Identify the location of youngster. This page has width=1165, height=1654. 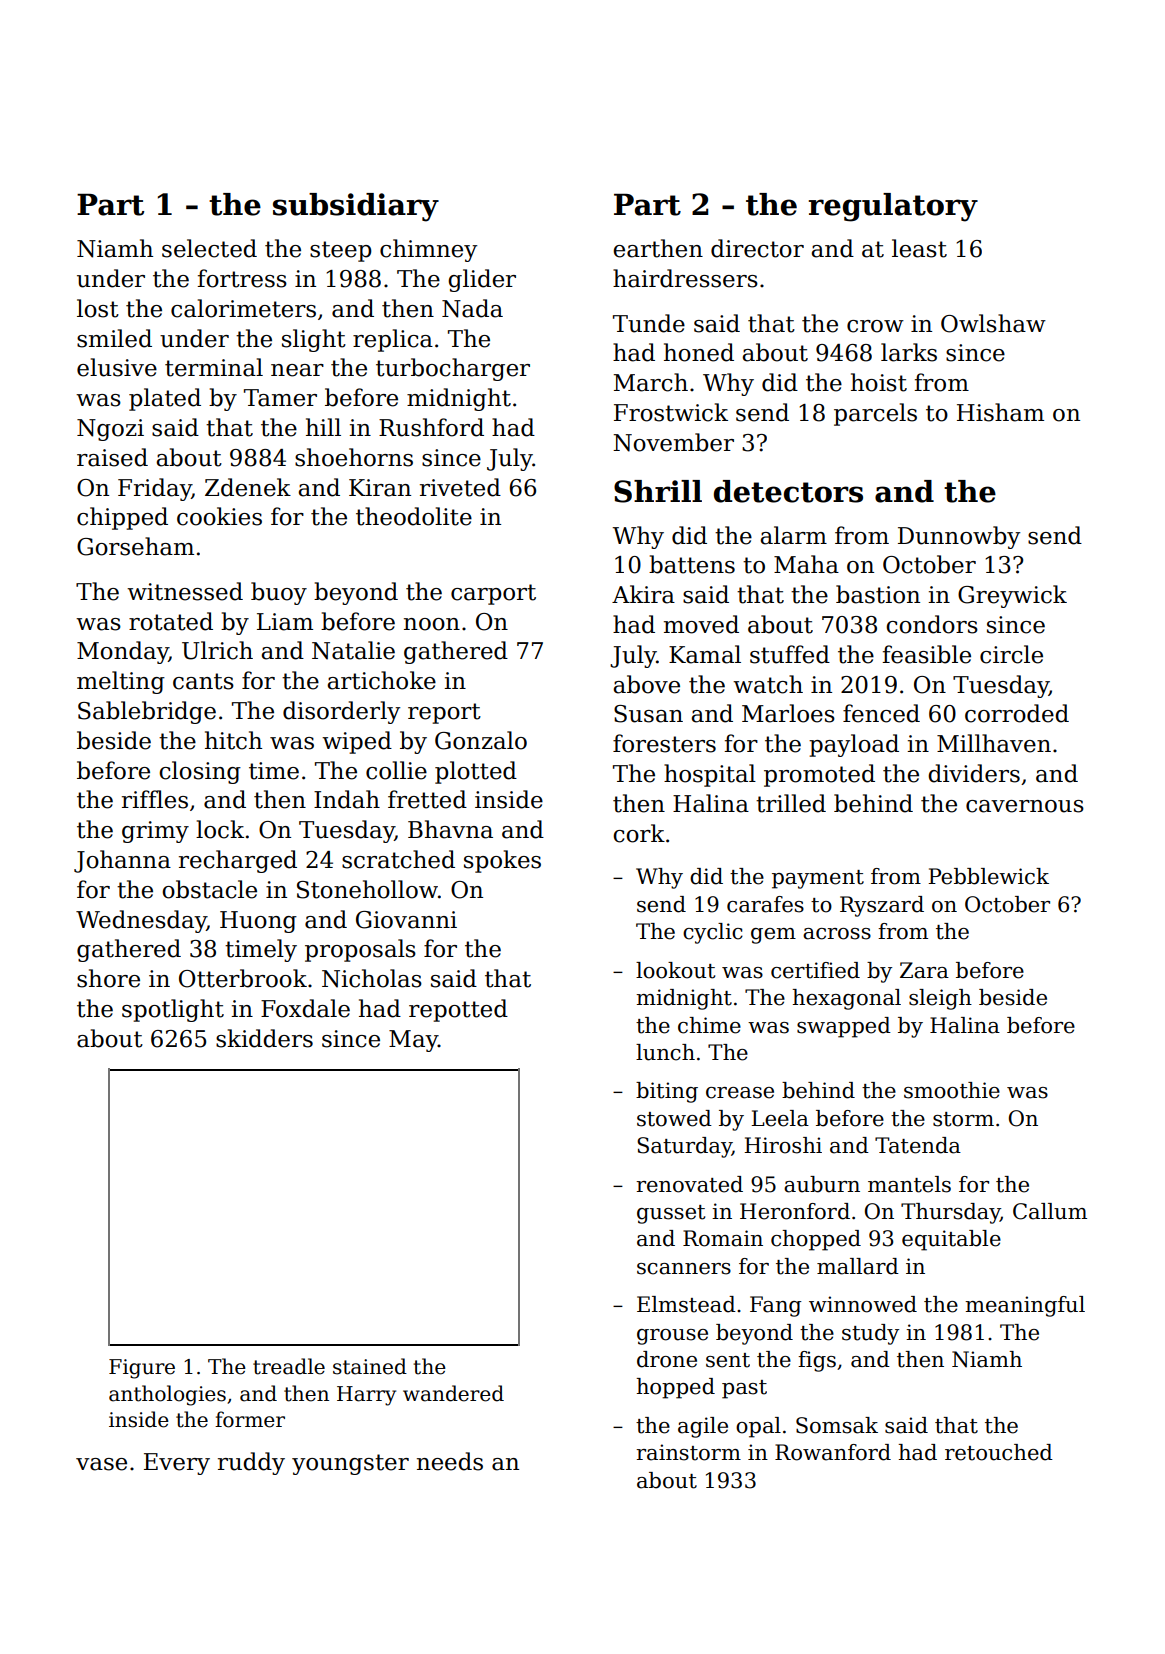
(350, 1464).
